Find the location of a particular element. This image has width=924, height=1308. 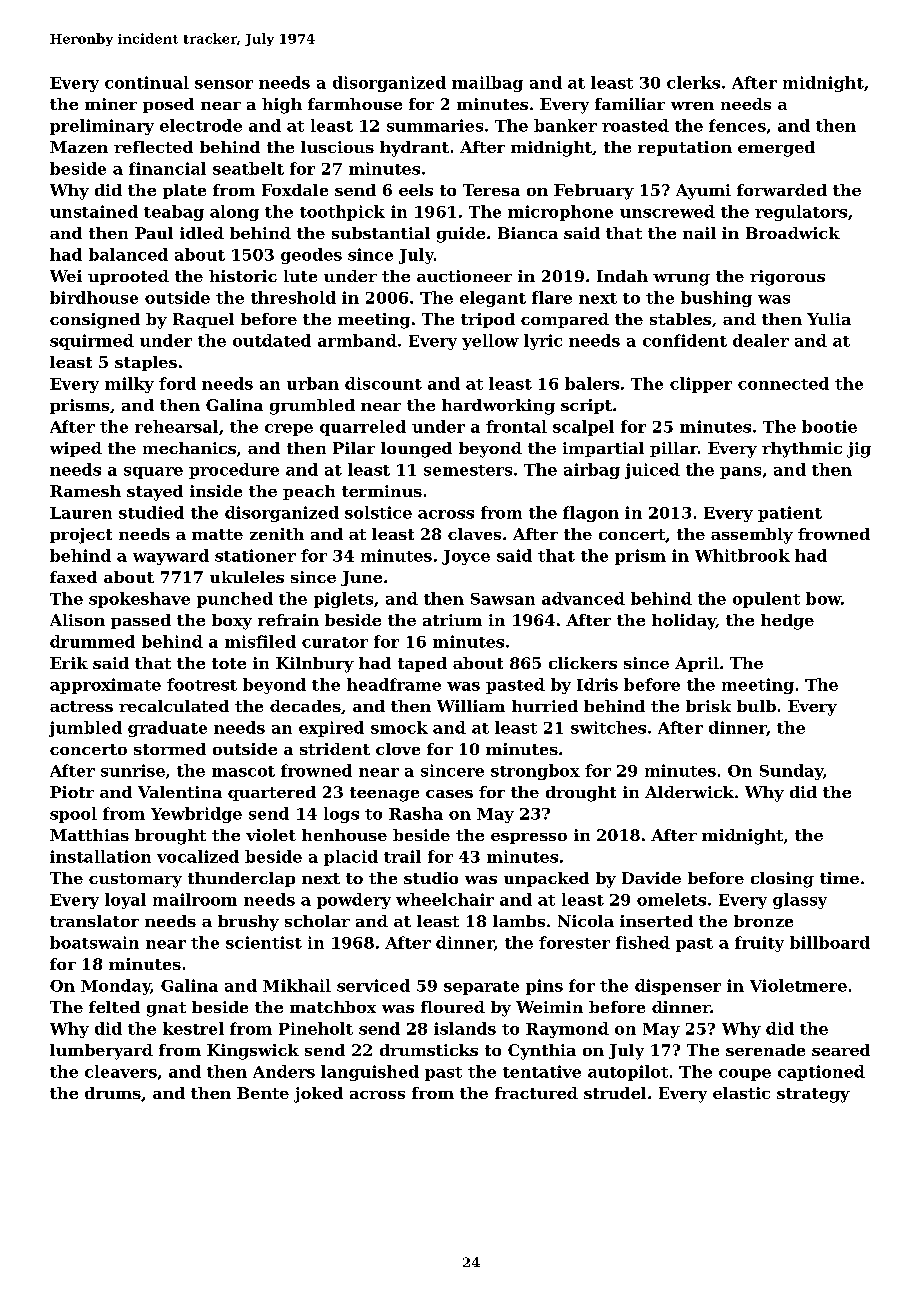

bootie is located at coordinates (829, 426).
